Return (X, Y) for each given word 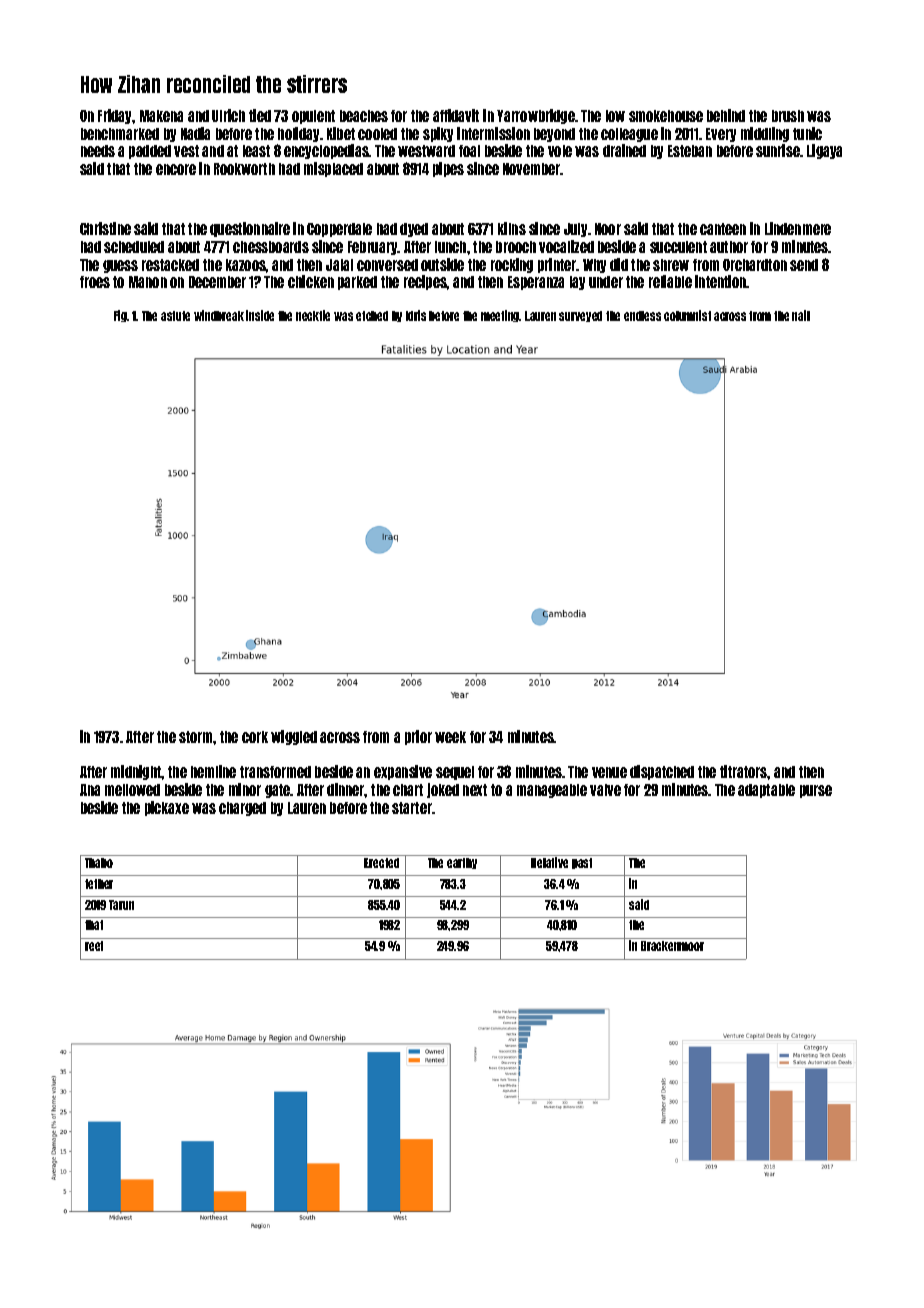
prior (418, 737)
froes (95, 282)
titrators (744, 771)
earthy (462, 863)
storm (196, 737)
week (450, 737)
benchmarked (120, 134)
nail (801, 315)
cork (255, 737)
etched (372, 316)
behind (726, 115)
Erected (381, 863)
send (804, 265)
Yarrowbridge (536, 116)
